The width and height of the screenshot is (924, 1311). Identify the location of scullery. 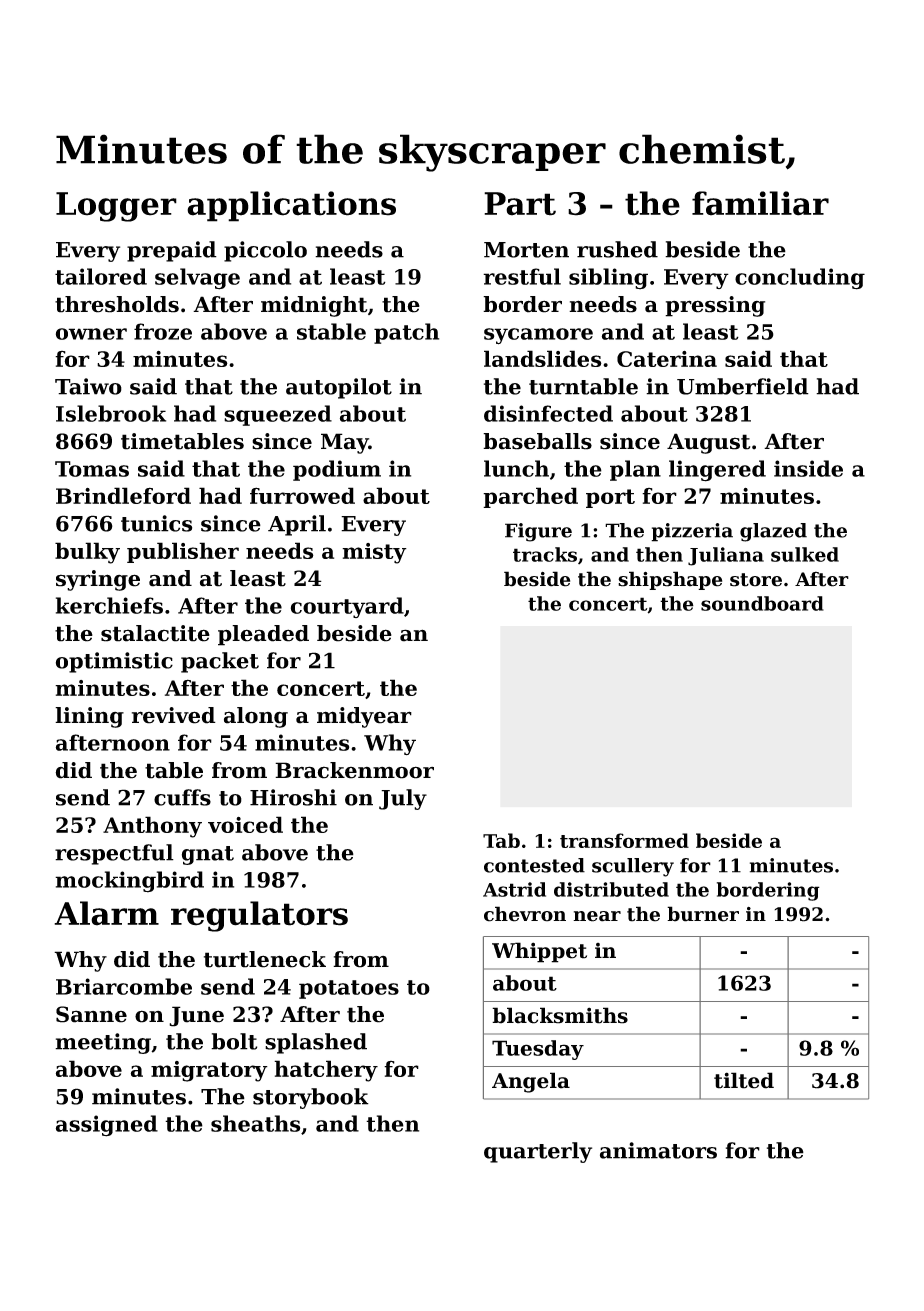
(633, 867).
